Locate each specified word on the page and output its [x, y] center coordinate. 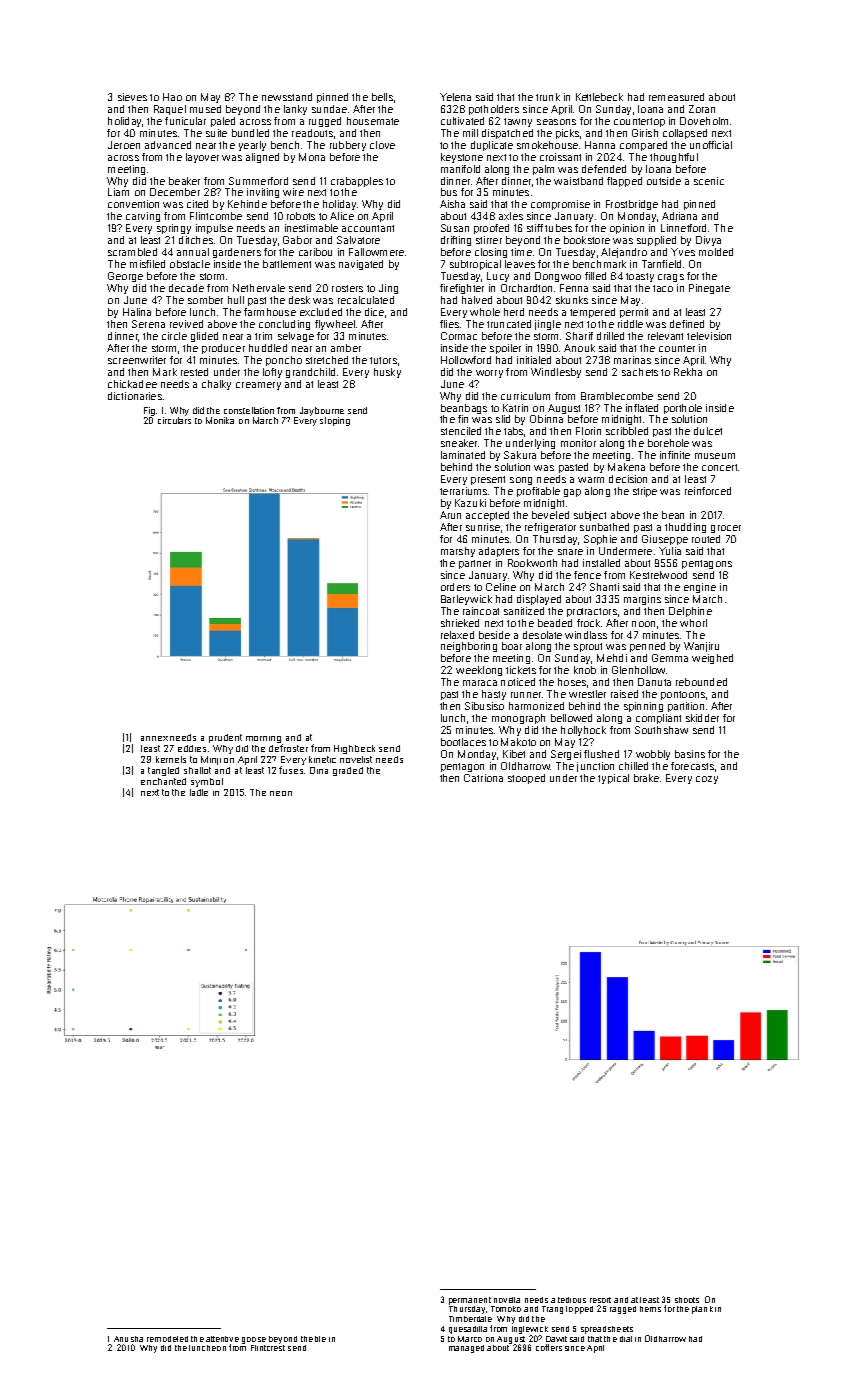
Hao [172, 97]
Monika [220, 420]
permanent [470, 1301]
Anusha [128, 1339]
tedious [572, 1300]
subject [590, 516]
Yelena [455, 97]
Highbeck [354, 749]
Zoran [702, 109]
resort [600, 1300]
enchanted [163, 781]
